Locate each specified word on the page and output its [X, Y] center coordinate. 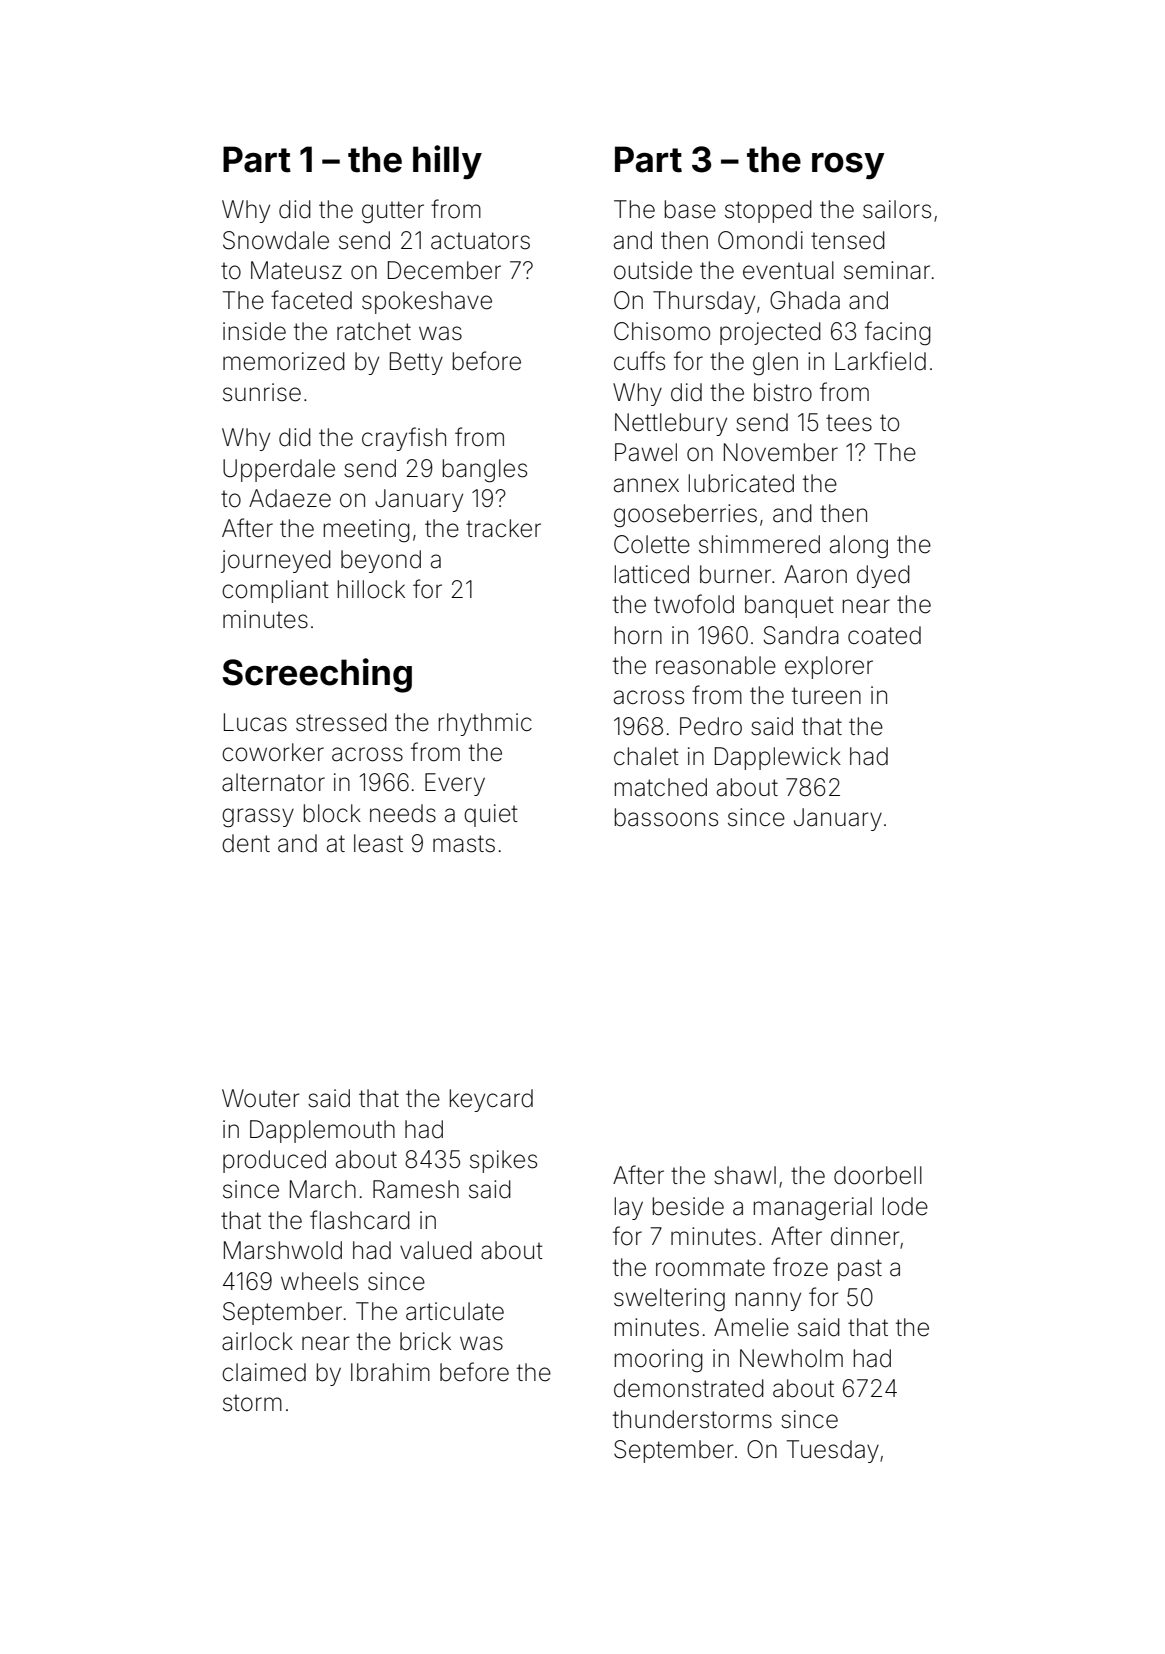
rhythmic [485, 724]
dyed [883, 576]
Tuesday [833, 1451]
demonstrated [689, 1388]
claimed [264, 1372]
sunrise [262, 392]
